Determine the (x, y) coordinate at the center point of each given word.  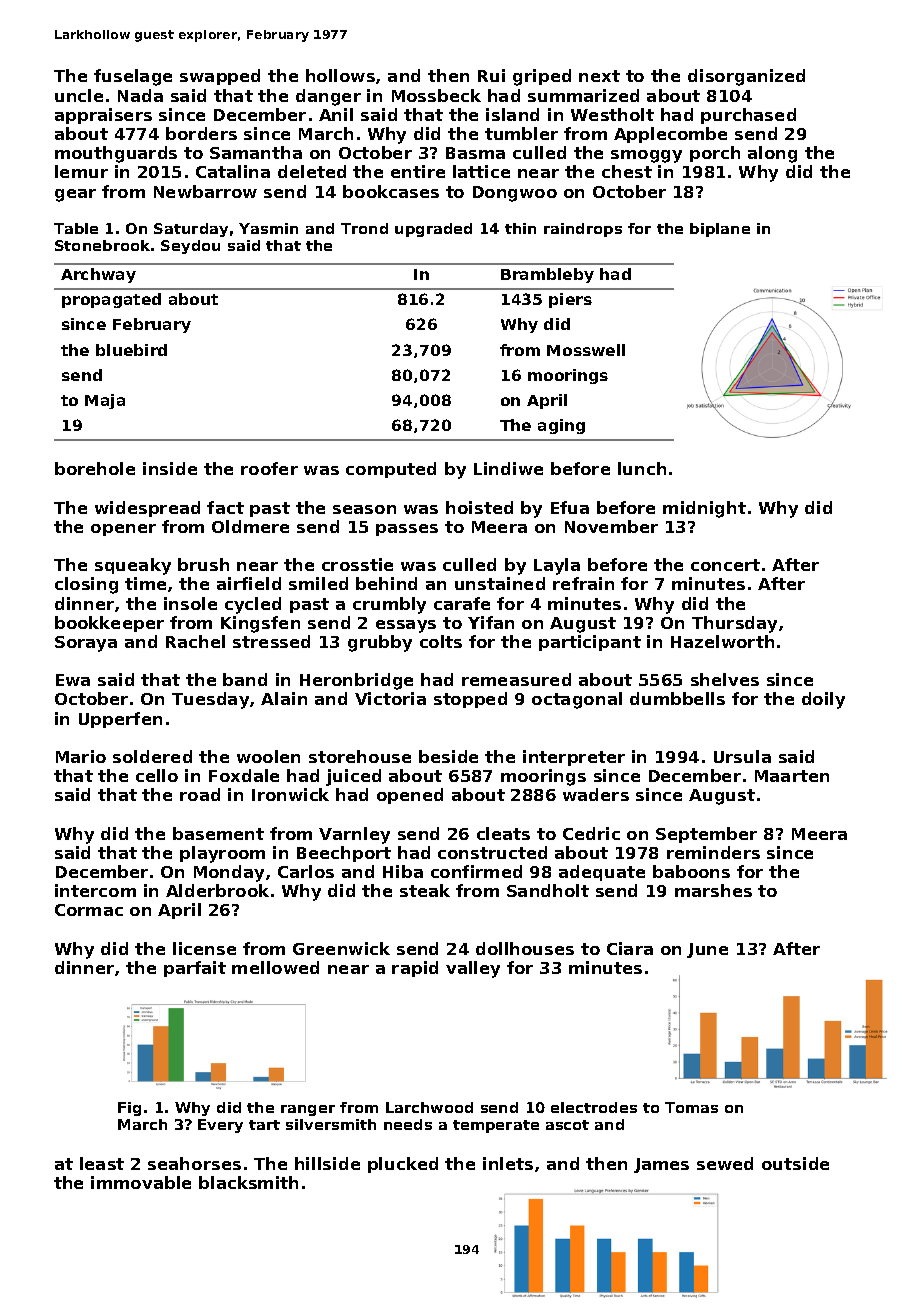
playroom (222, 854)
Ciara (630, 948)
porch (715, 154)
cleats (503, 833)
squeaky (133, 566)
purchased (748, 116)
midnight (704, 509)
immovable (141, 1182)
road (200, 794)
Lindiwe (508, 468)
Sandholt (548, 890)
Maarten (792, 776)
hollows (340, 75)
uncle (79, 95)
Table (76, 228)
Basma (475, 153)
